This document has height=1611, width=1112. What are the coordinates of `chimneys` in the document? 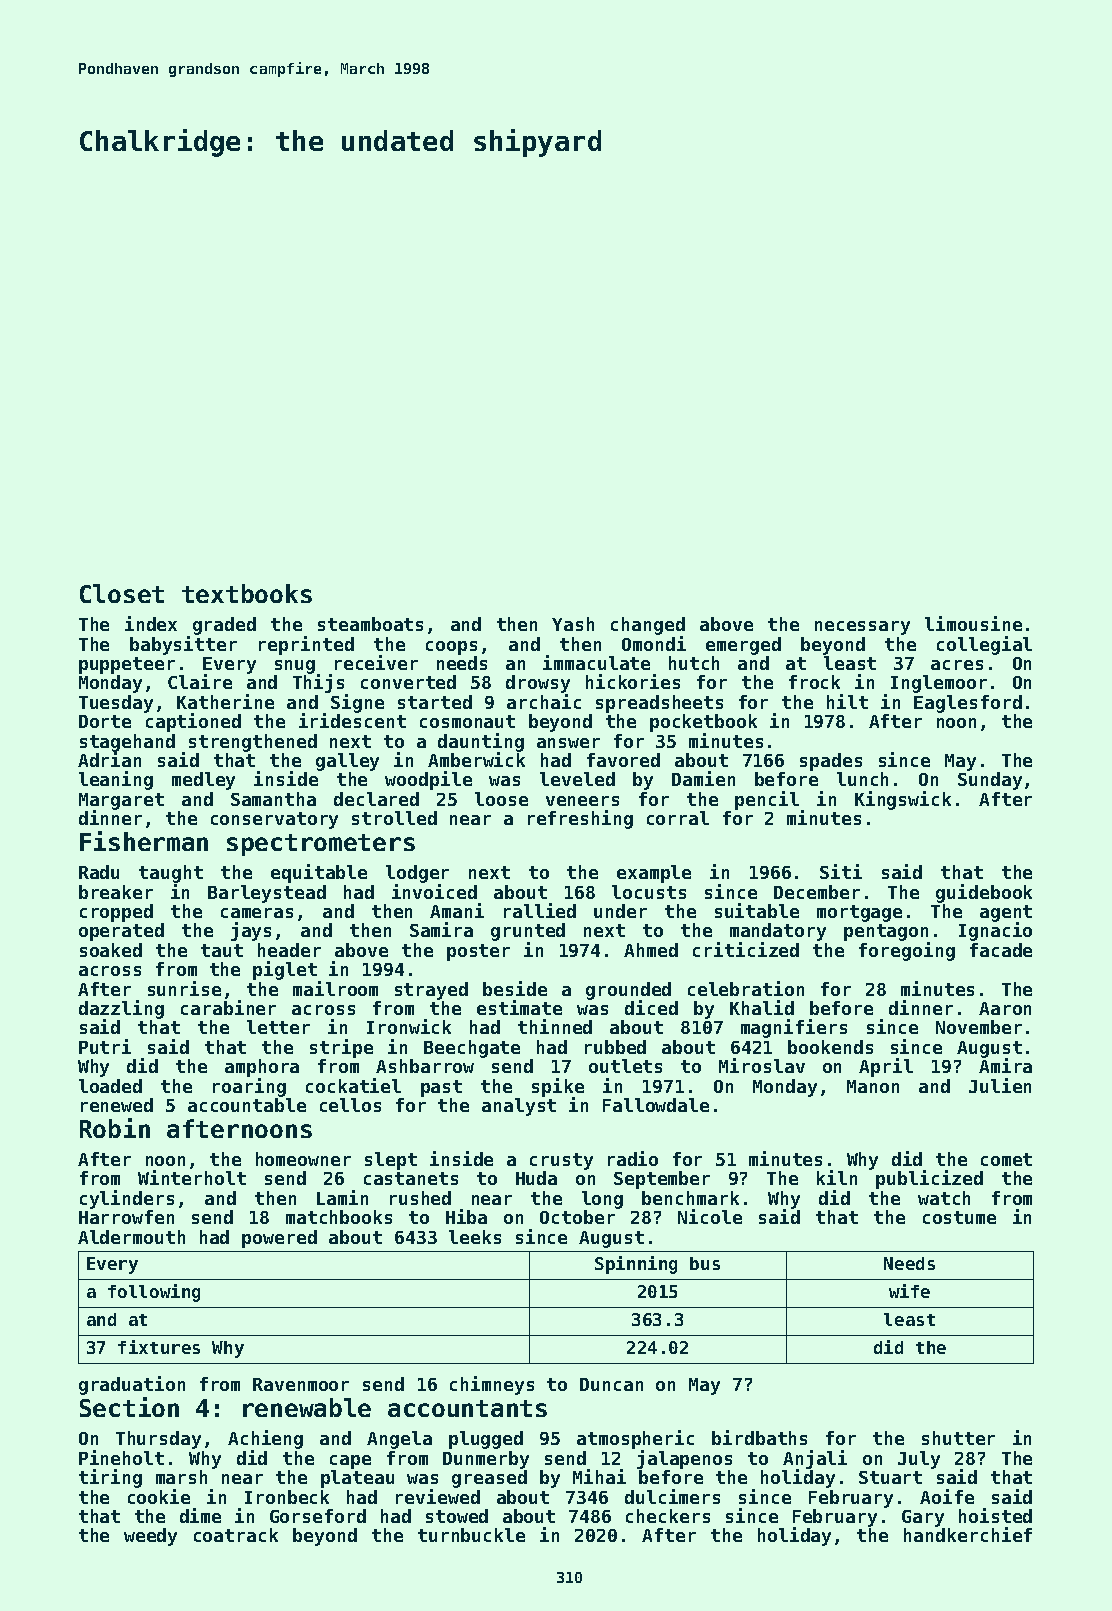 It's located at (492, 1385).
